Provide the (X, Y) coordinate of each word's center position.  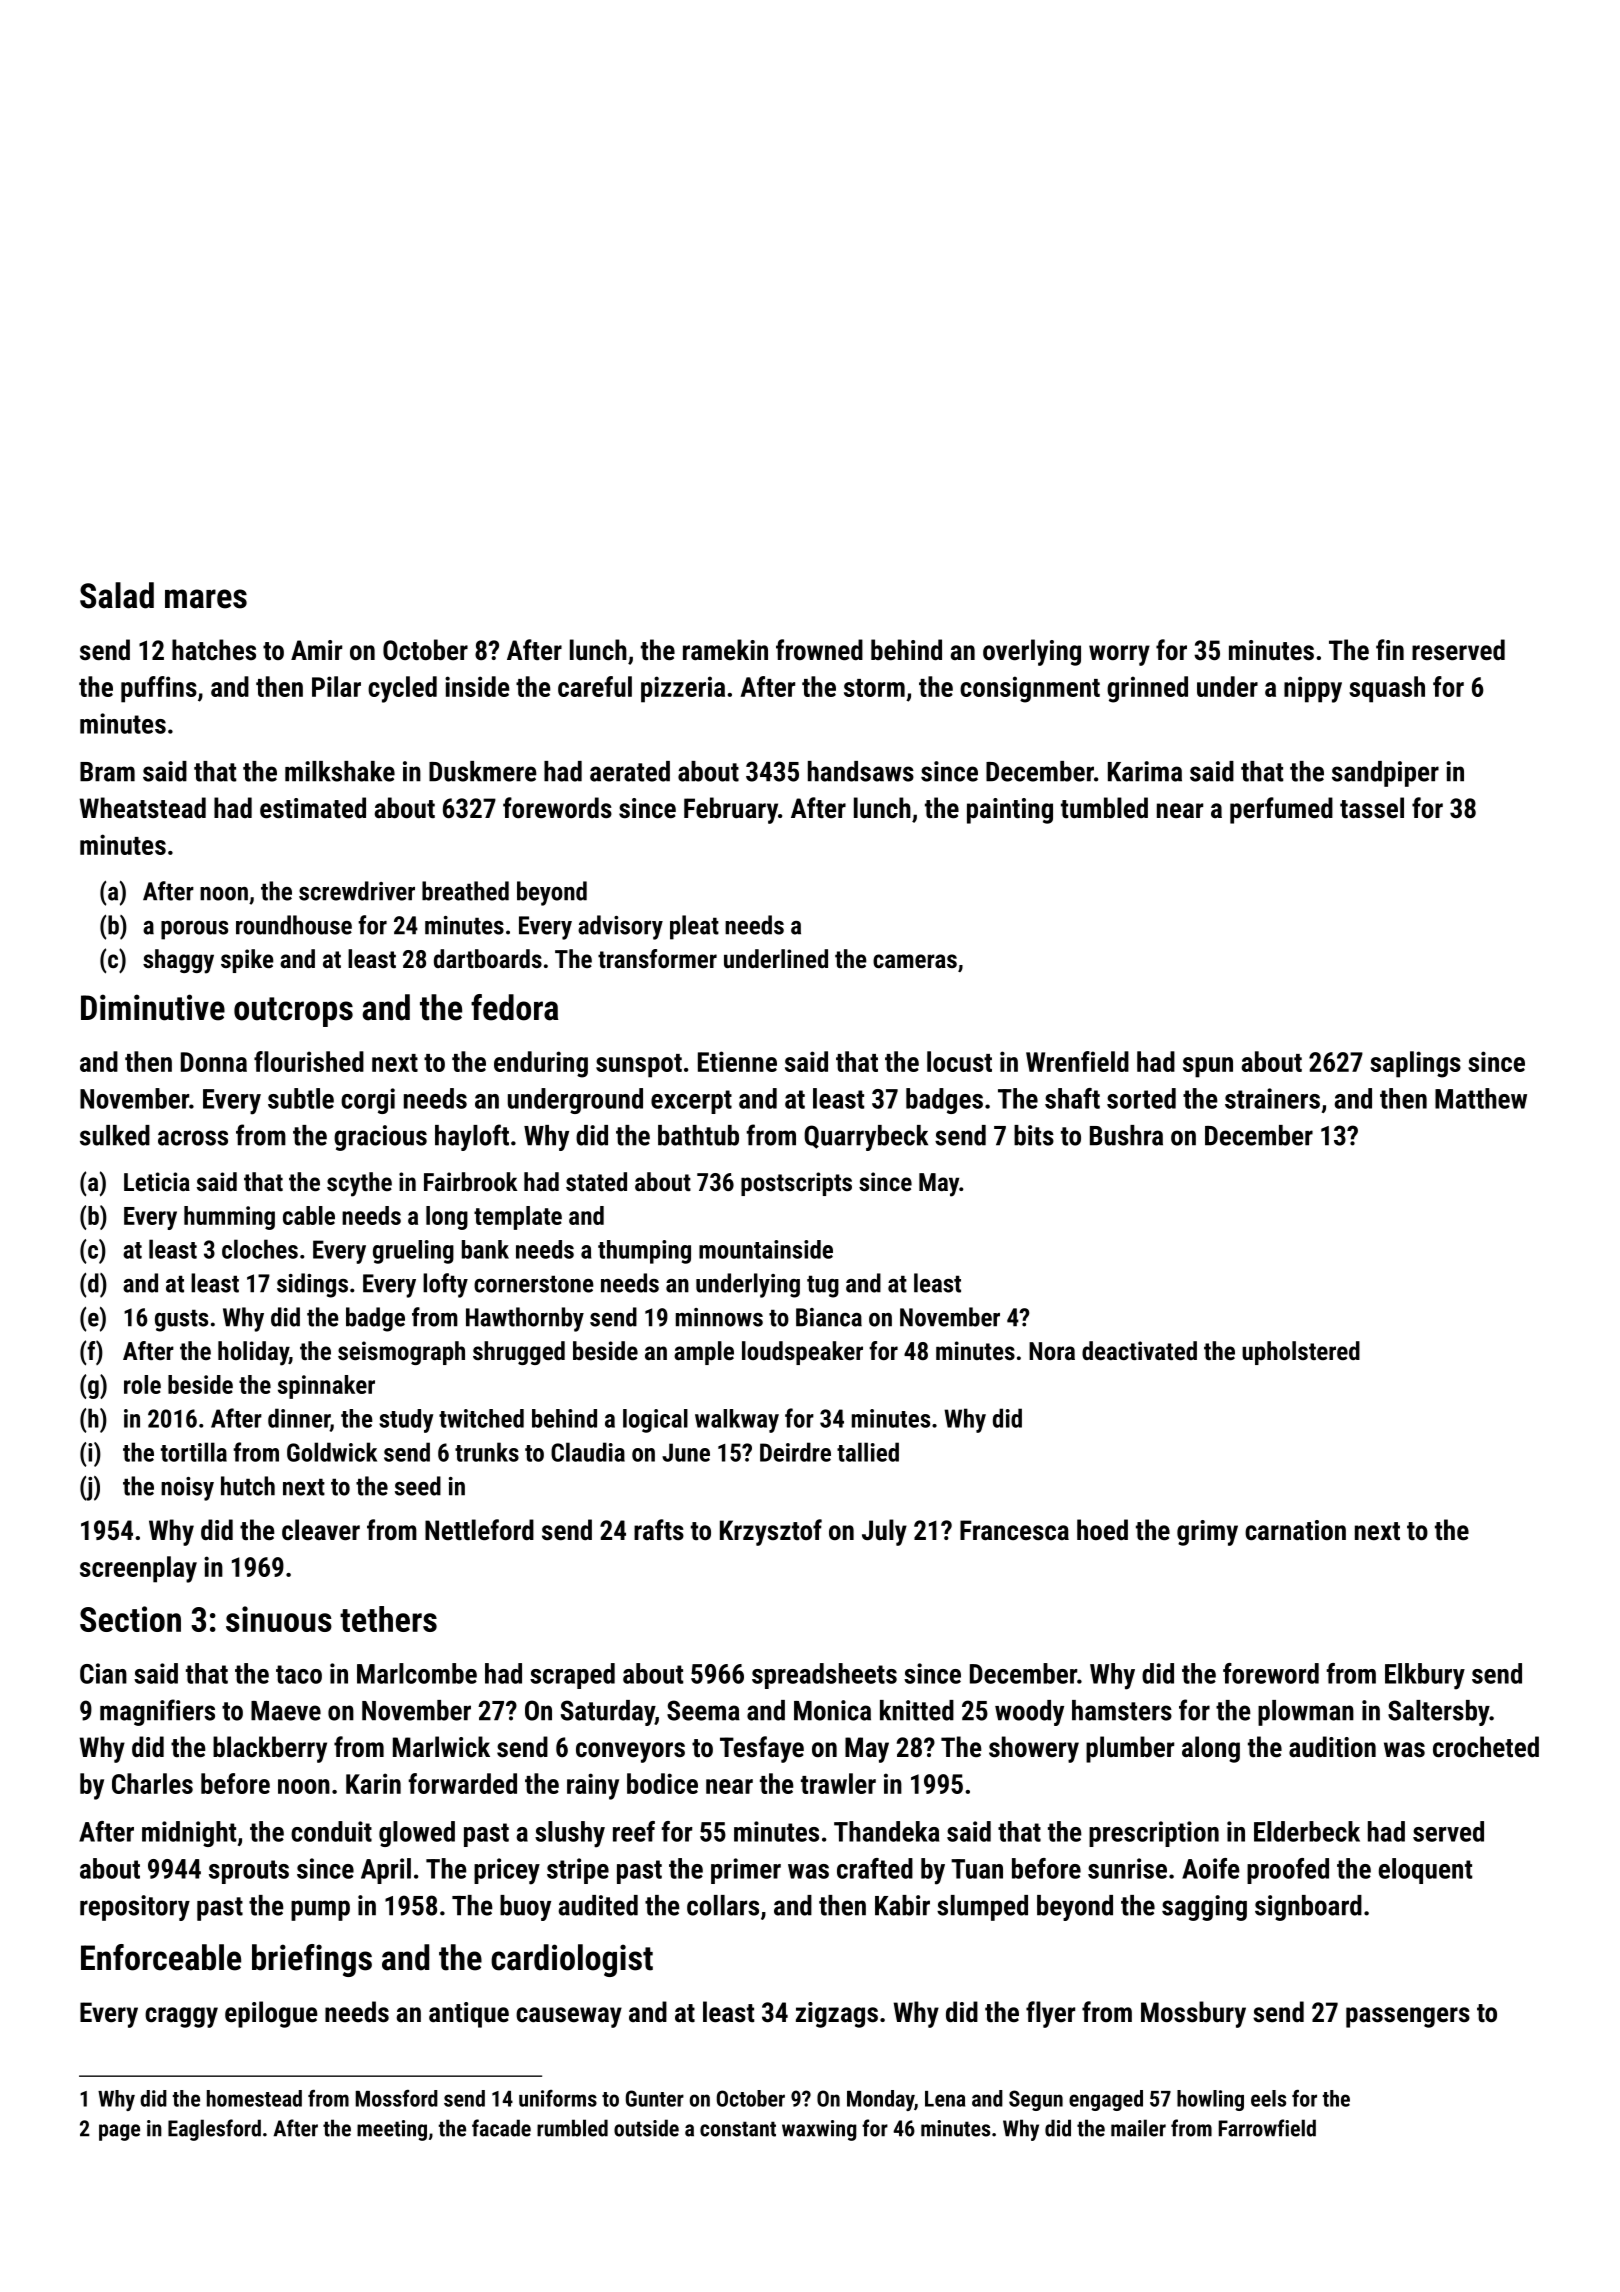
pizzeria (683, 689)
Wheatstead (143, 808)
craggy (181, 2017)
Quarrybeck (866, 1138)
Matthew (1481, 1098)
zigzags (837, 2015)
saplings (1415, 1064)
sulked (115, 1135)
